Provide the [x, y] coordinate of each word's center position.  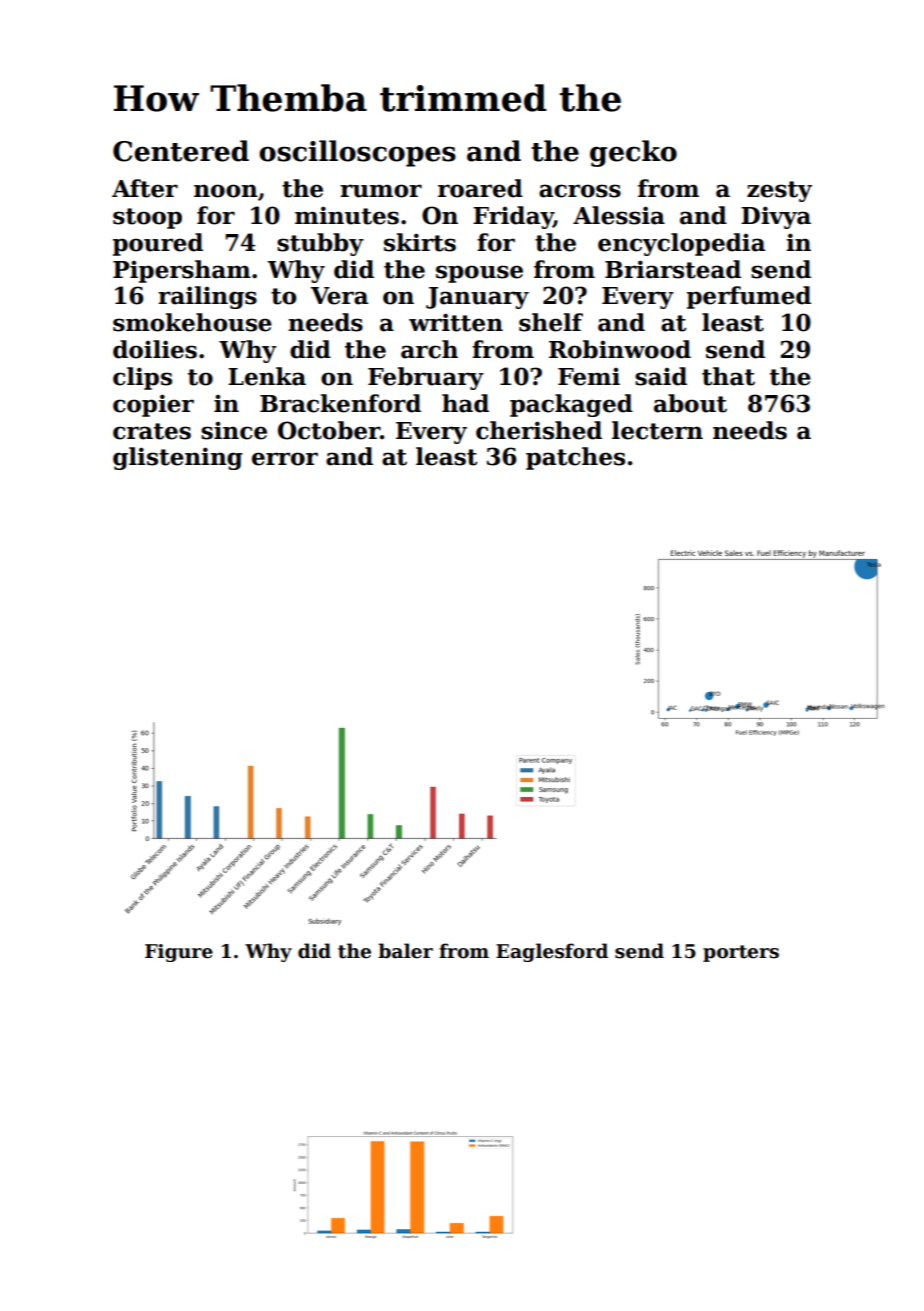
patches [575, 458]
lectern [657, 430]
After [145, 188]
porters [741, 953]
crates [152, 431]
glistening [178, 458]
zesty [779, 191]
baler [405, 951]
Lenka [267, 376]
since [234, 430]
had [465, 403]
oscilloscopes [357, 153]
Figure [179, 953]
